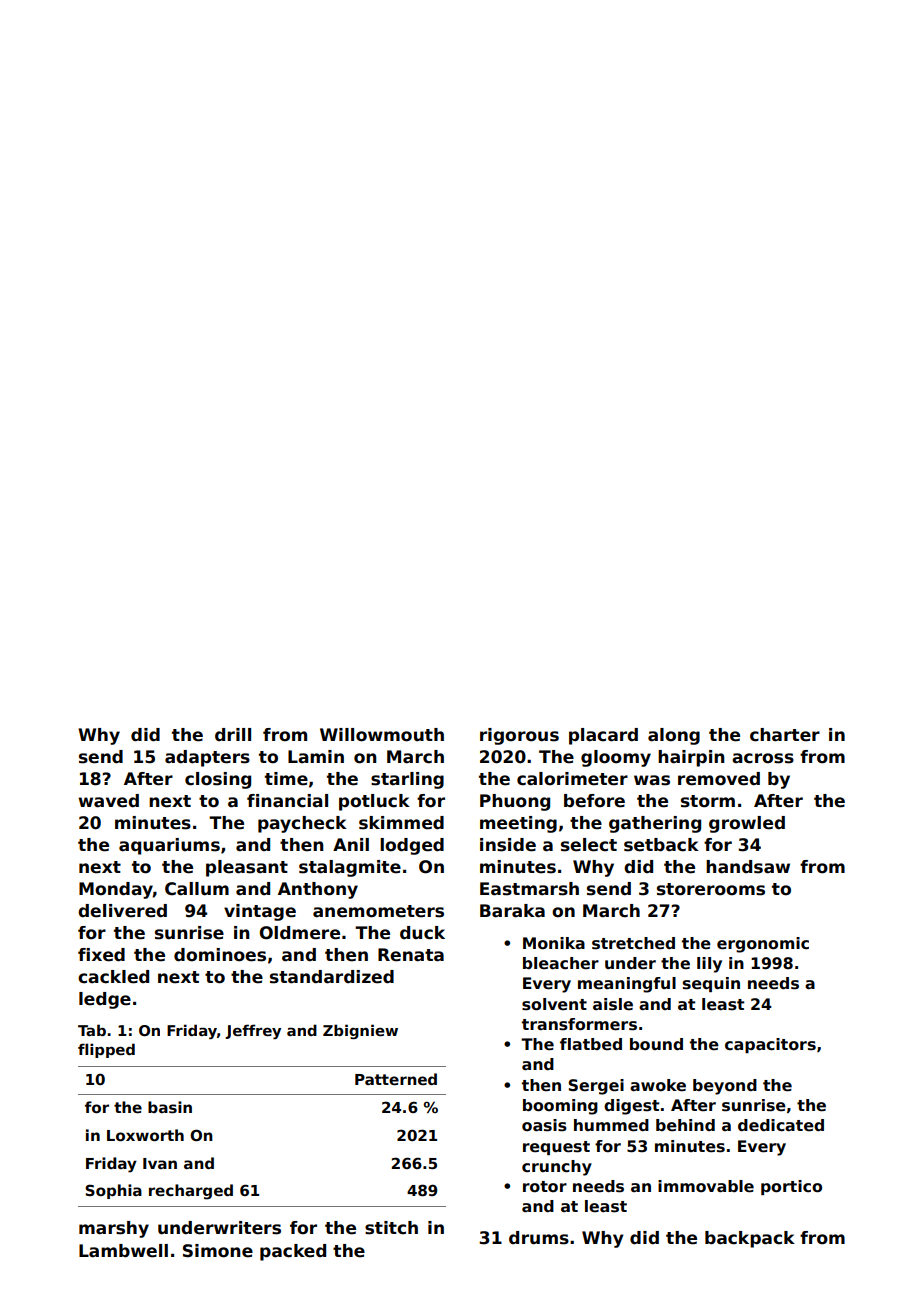  Describe the element at coordinates (105, 1000) in the document. I see `ledge` at that location.
